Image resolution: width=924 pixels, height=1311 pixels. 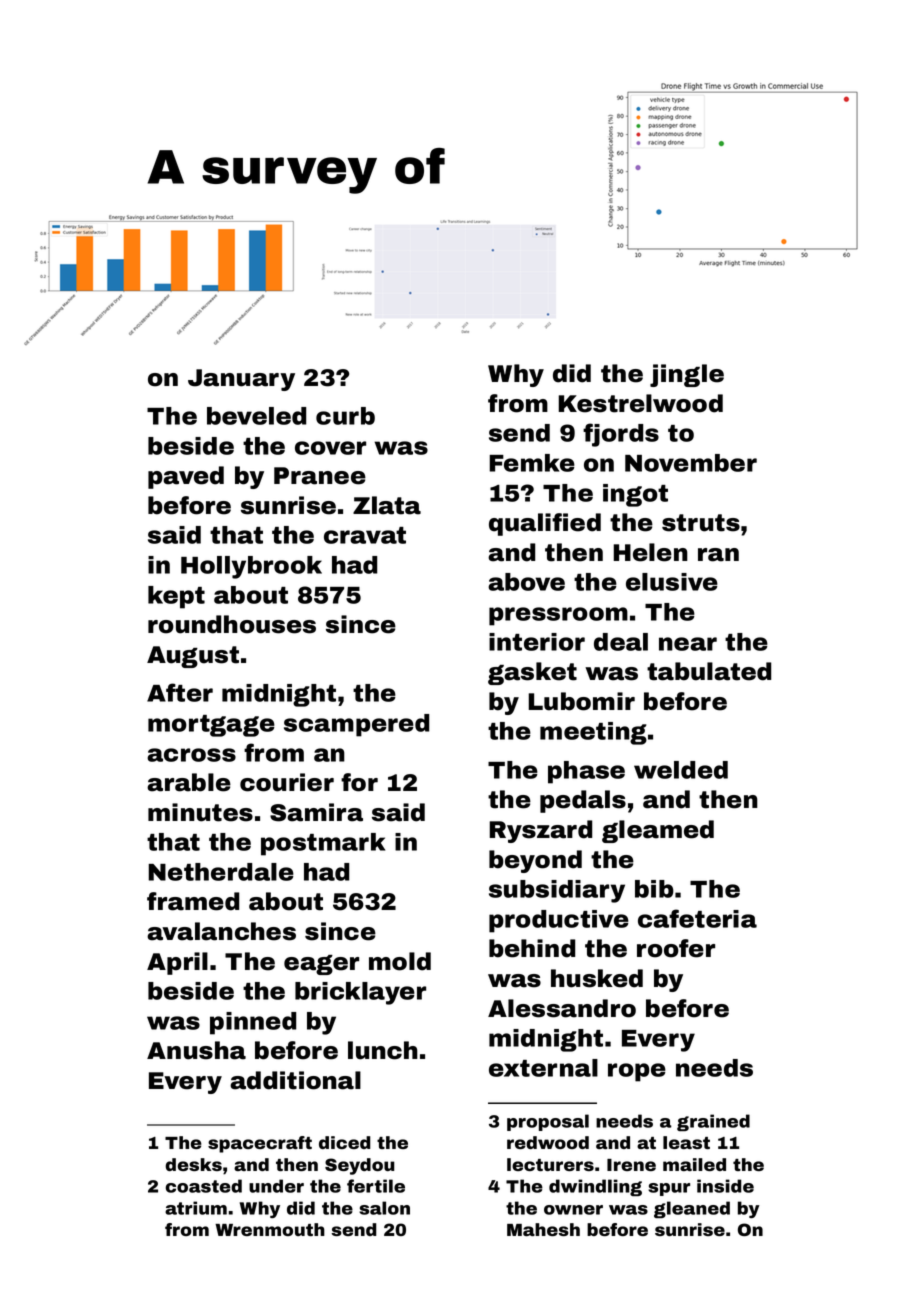 What do you see at coordinates (535, 861) in the page?
I see `beyond` at bounding box center [535, 861].
